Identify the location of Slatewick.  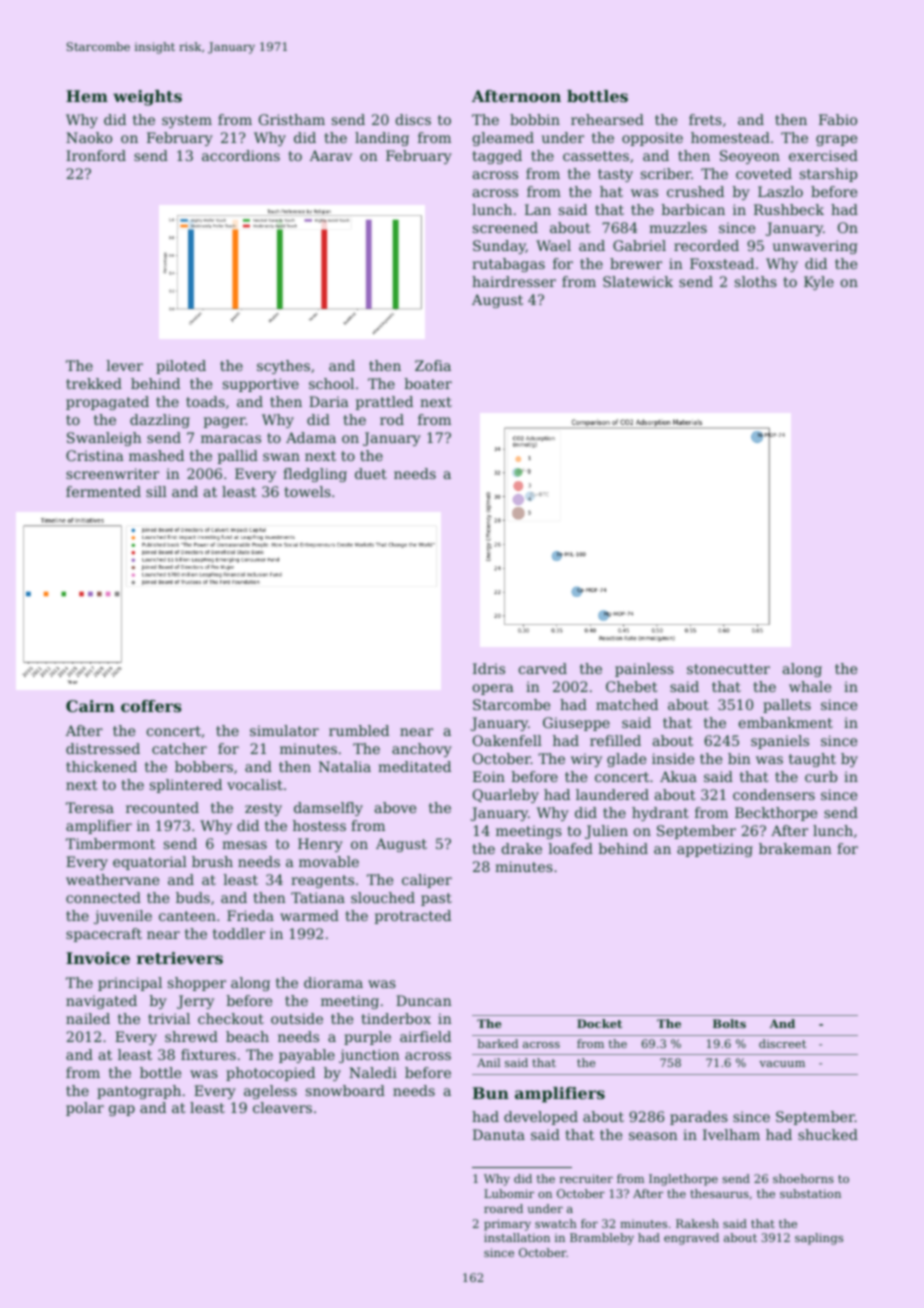
(638, 281).
